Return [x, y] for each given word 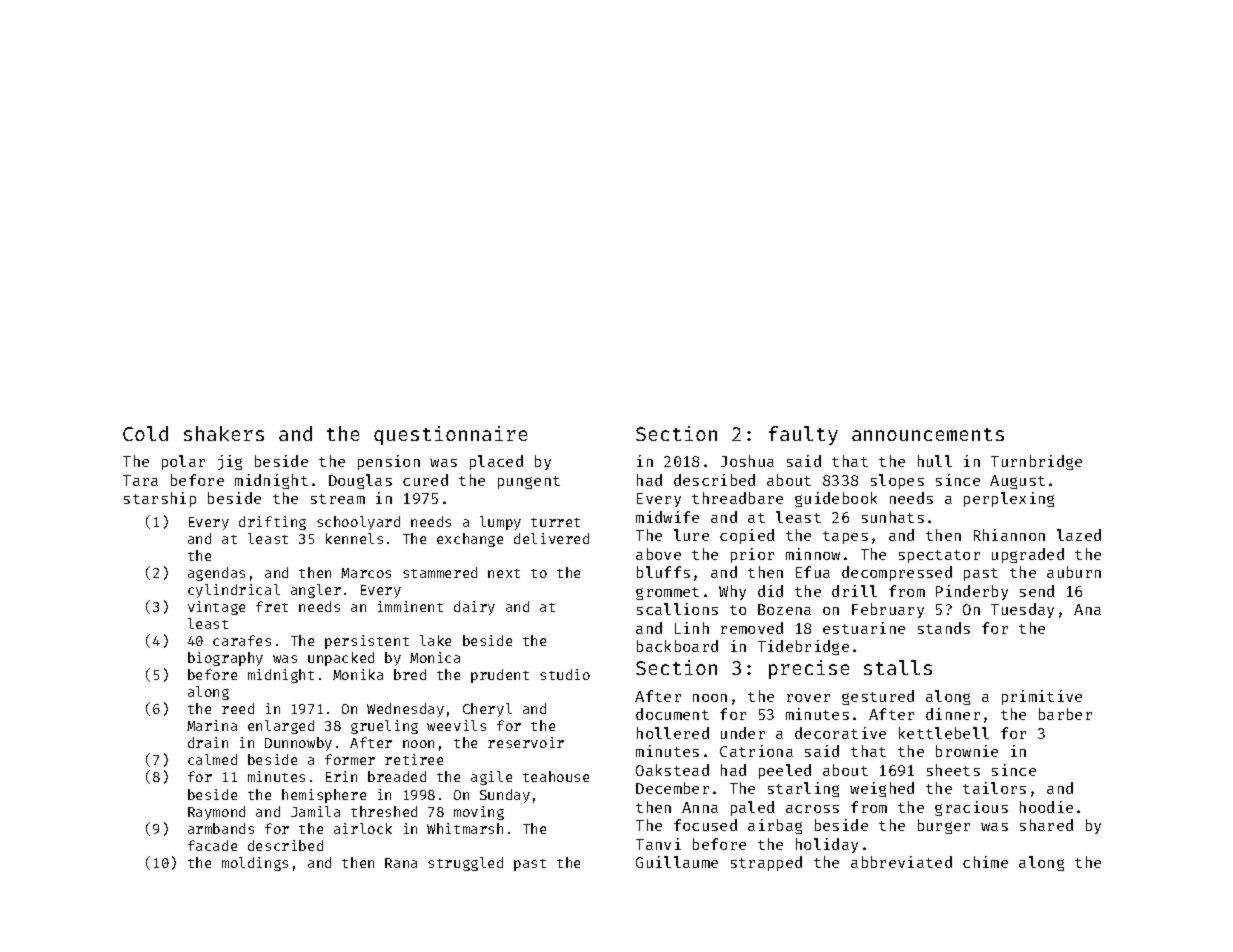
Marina [212, 725]
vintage [216, 608]
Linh [692, 628]
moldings [255, 864]
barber [1065, 714]
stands [944, 628]
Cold [145, 433]
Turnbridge [1036, 462]
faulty [803, 435]
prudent [500, 676]
